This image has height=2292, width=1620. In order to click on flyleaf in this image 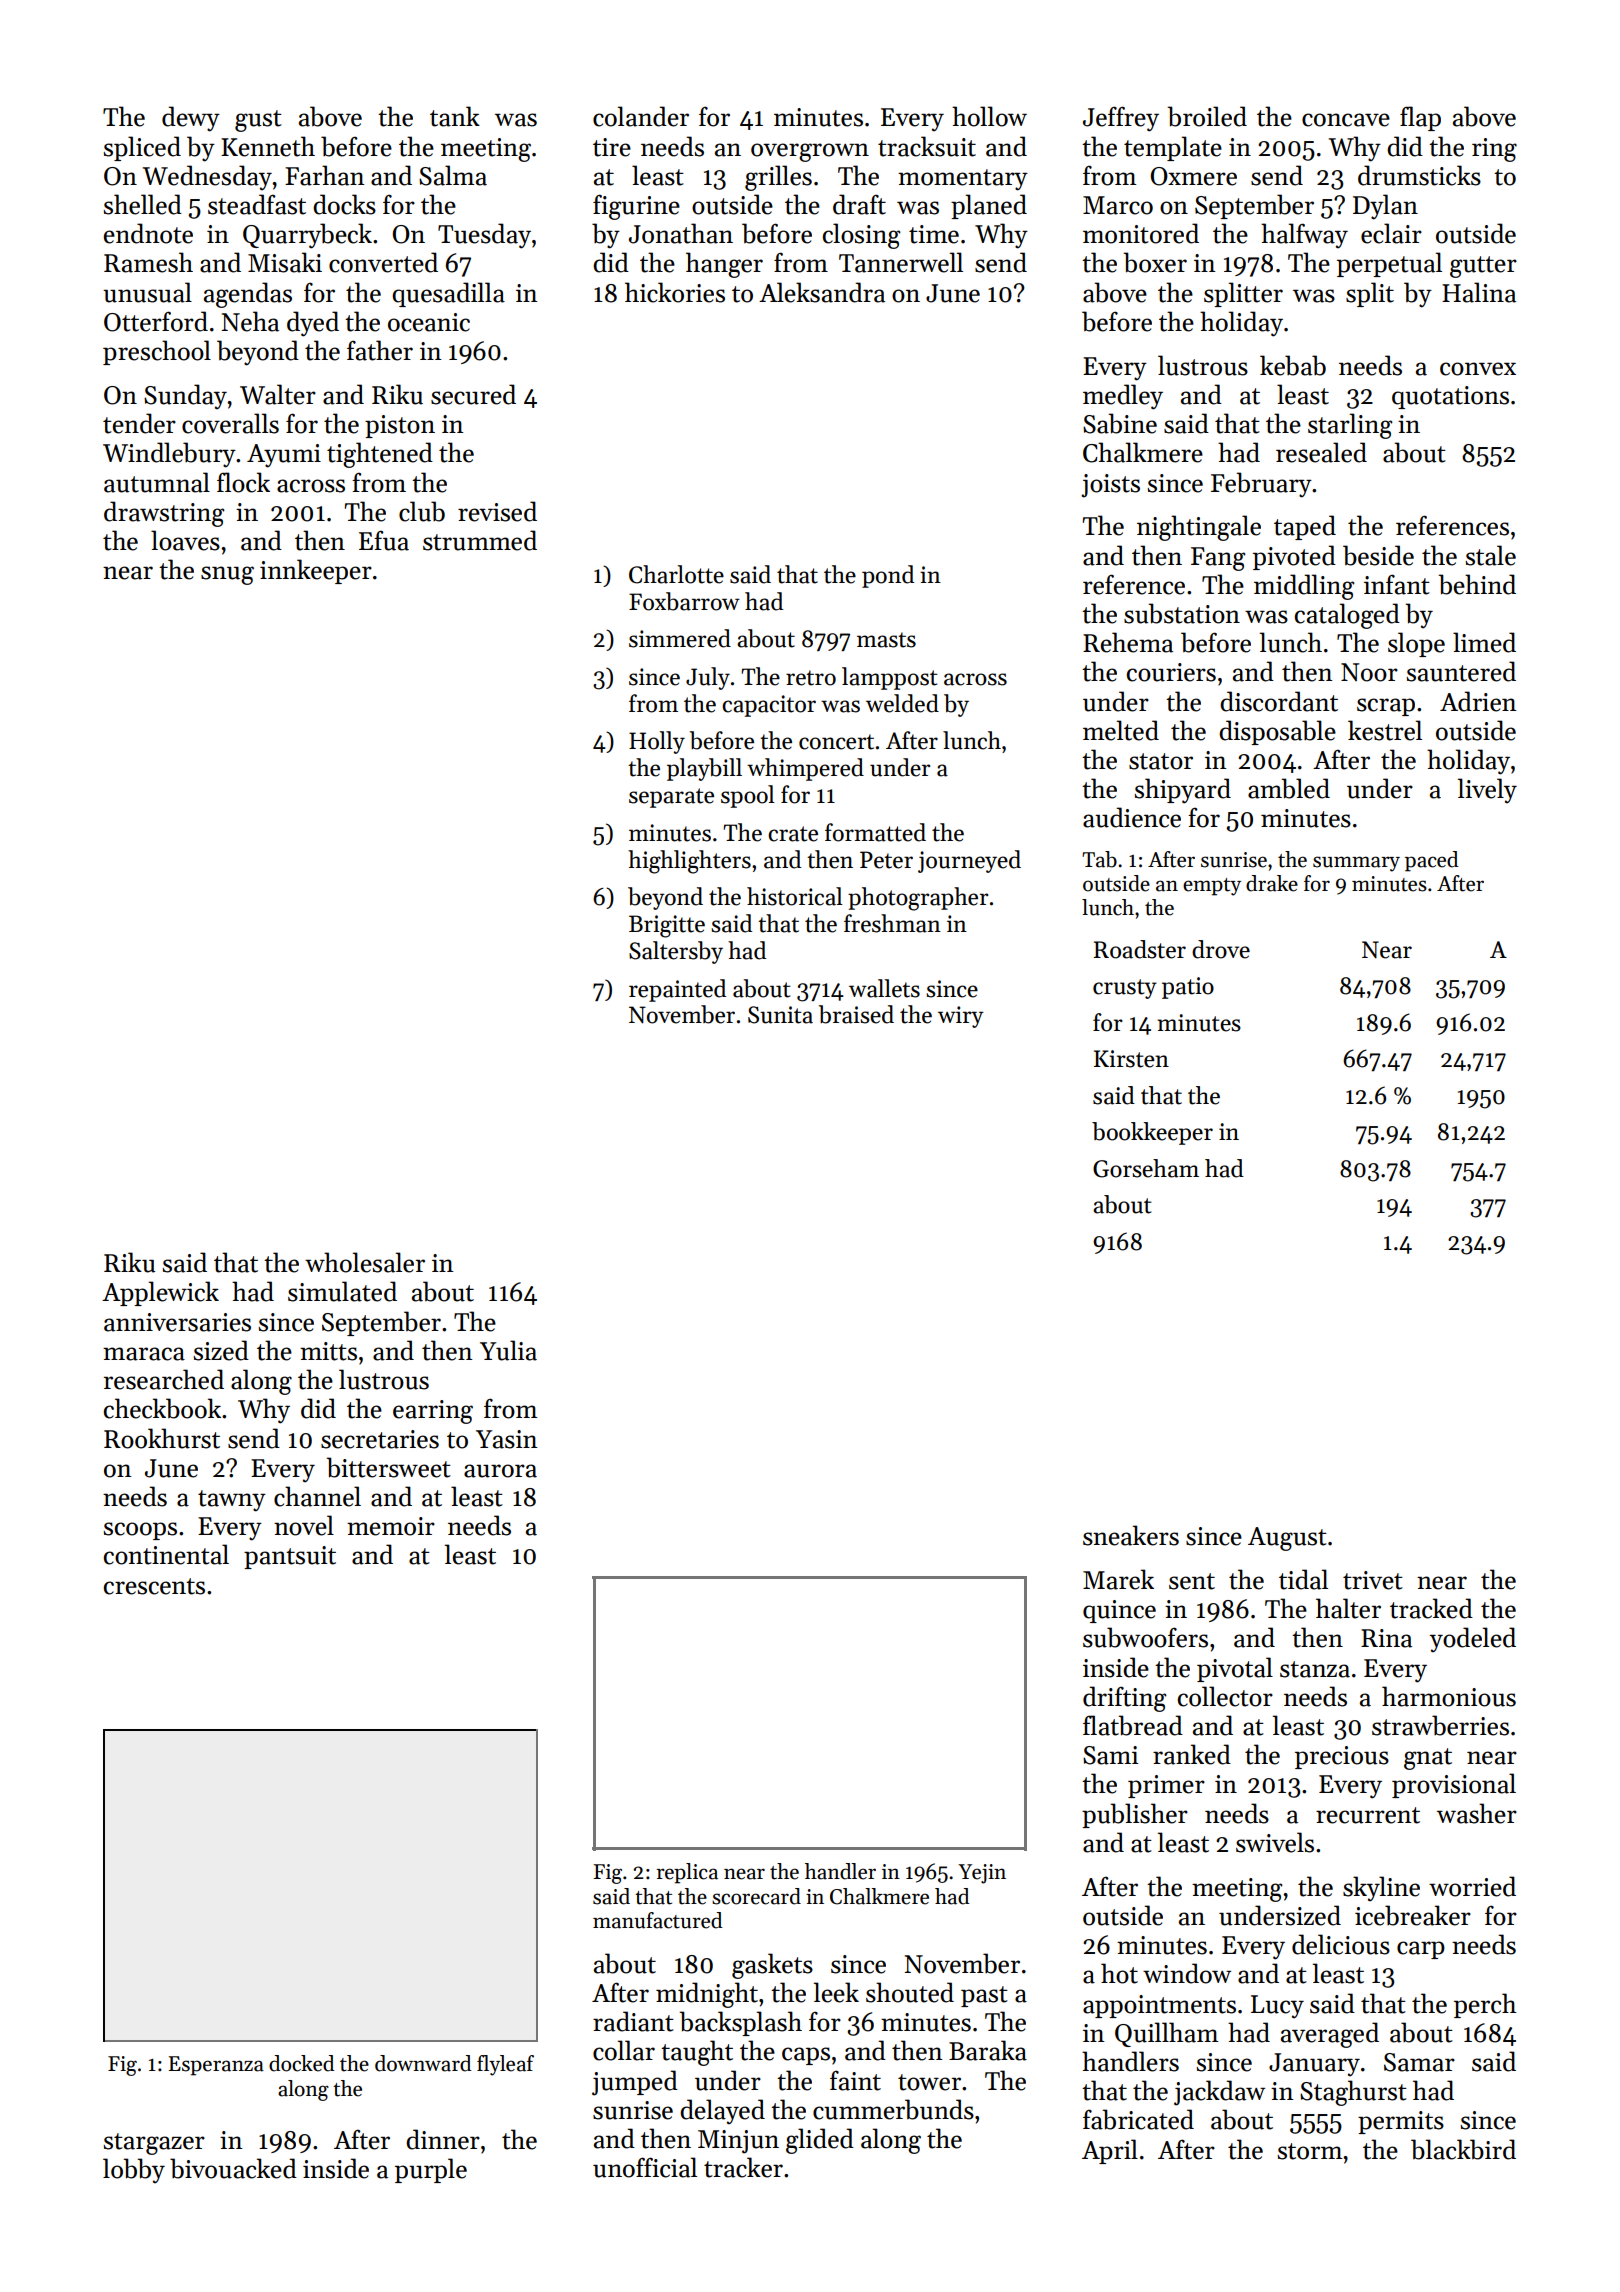, I will do `click(505, 2065)`.
